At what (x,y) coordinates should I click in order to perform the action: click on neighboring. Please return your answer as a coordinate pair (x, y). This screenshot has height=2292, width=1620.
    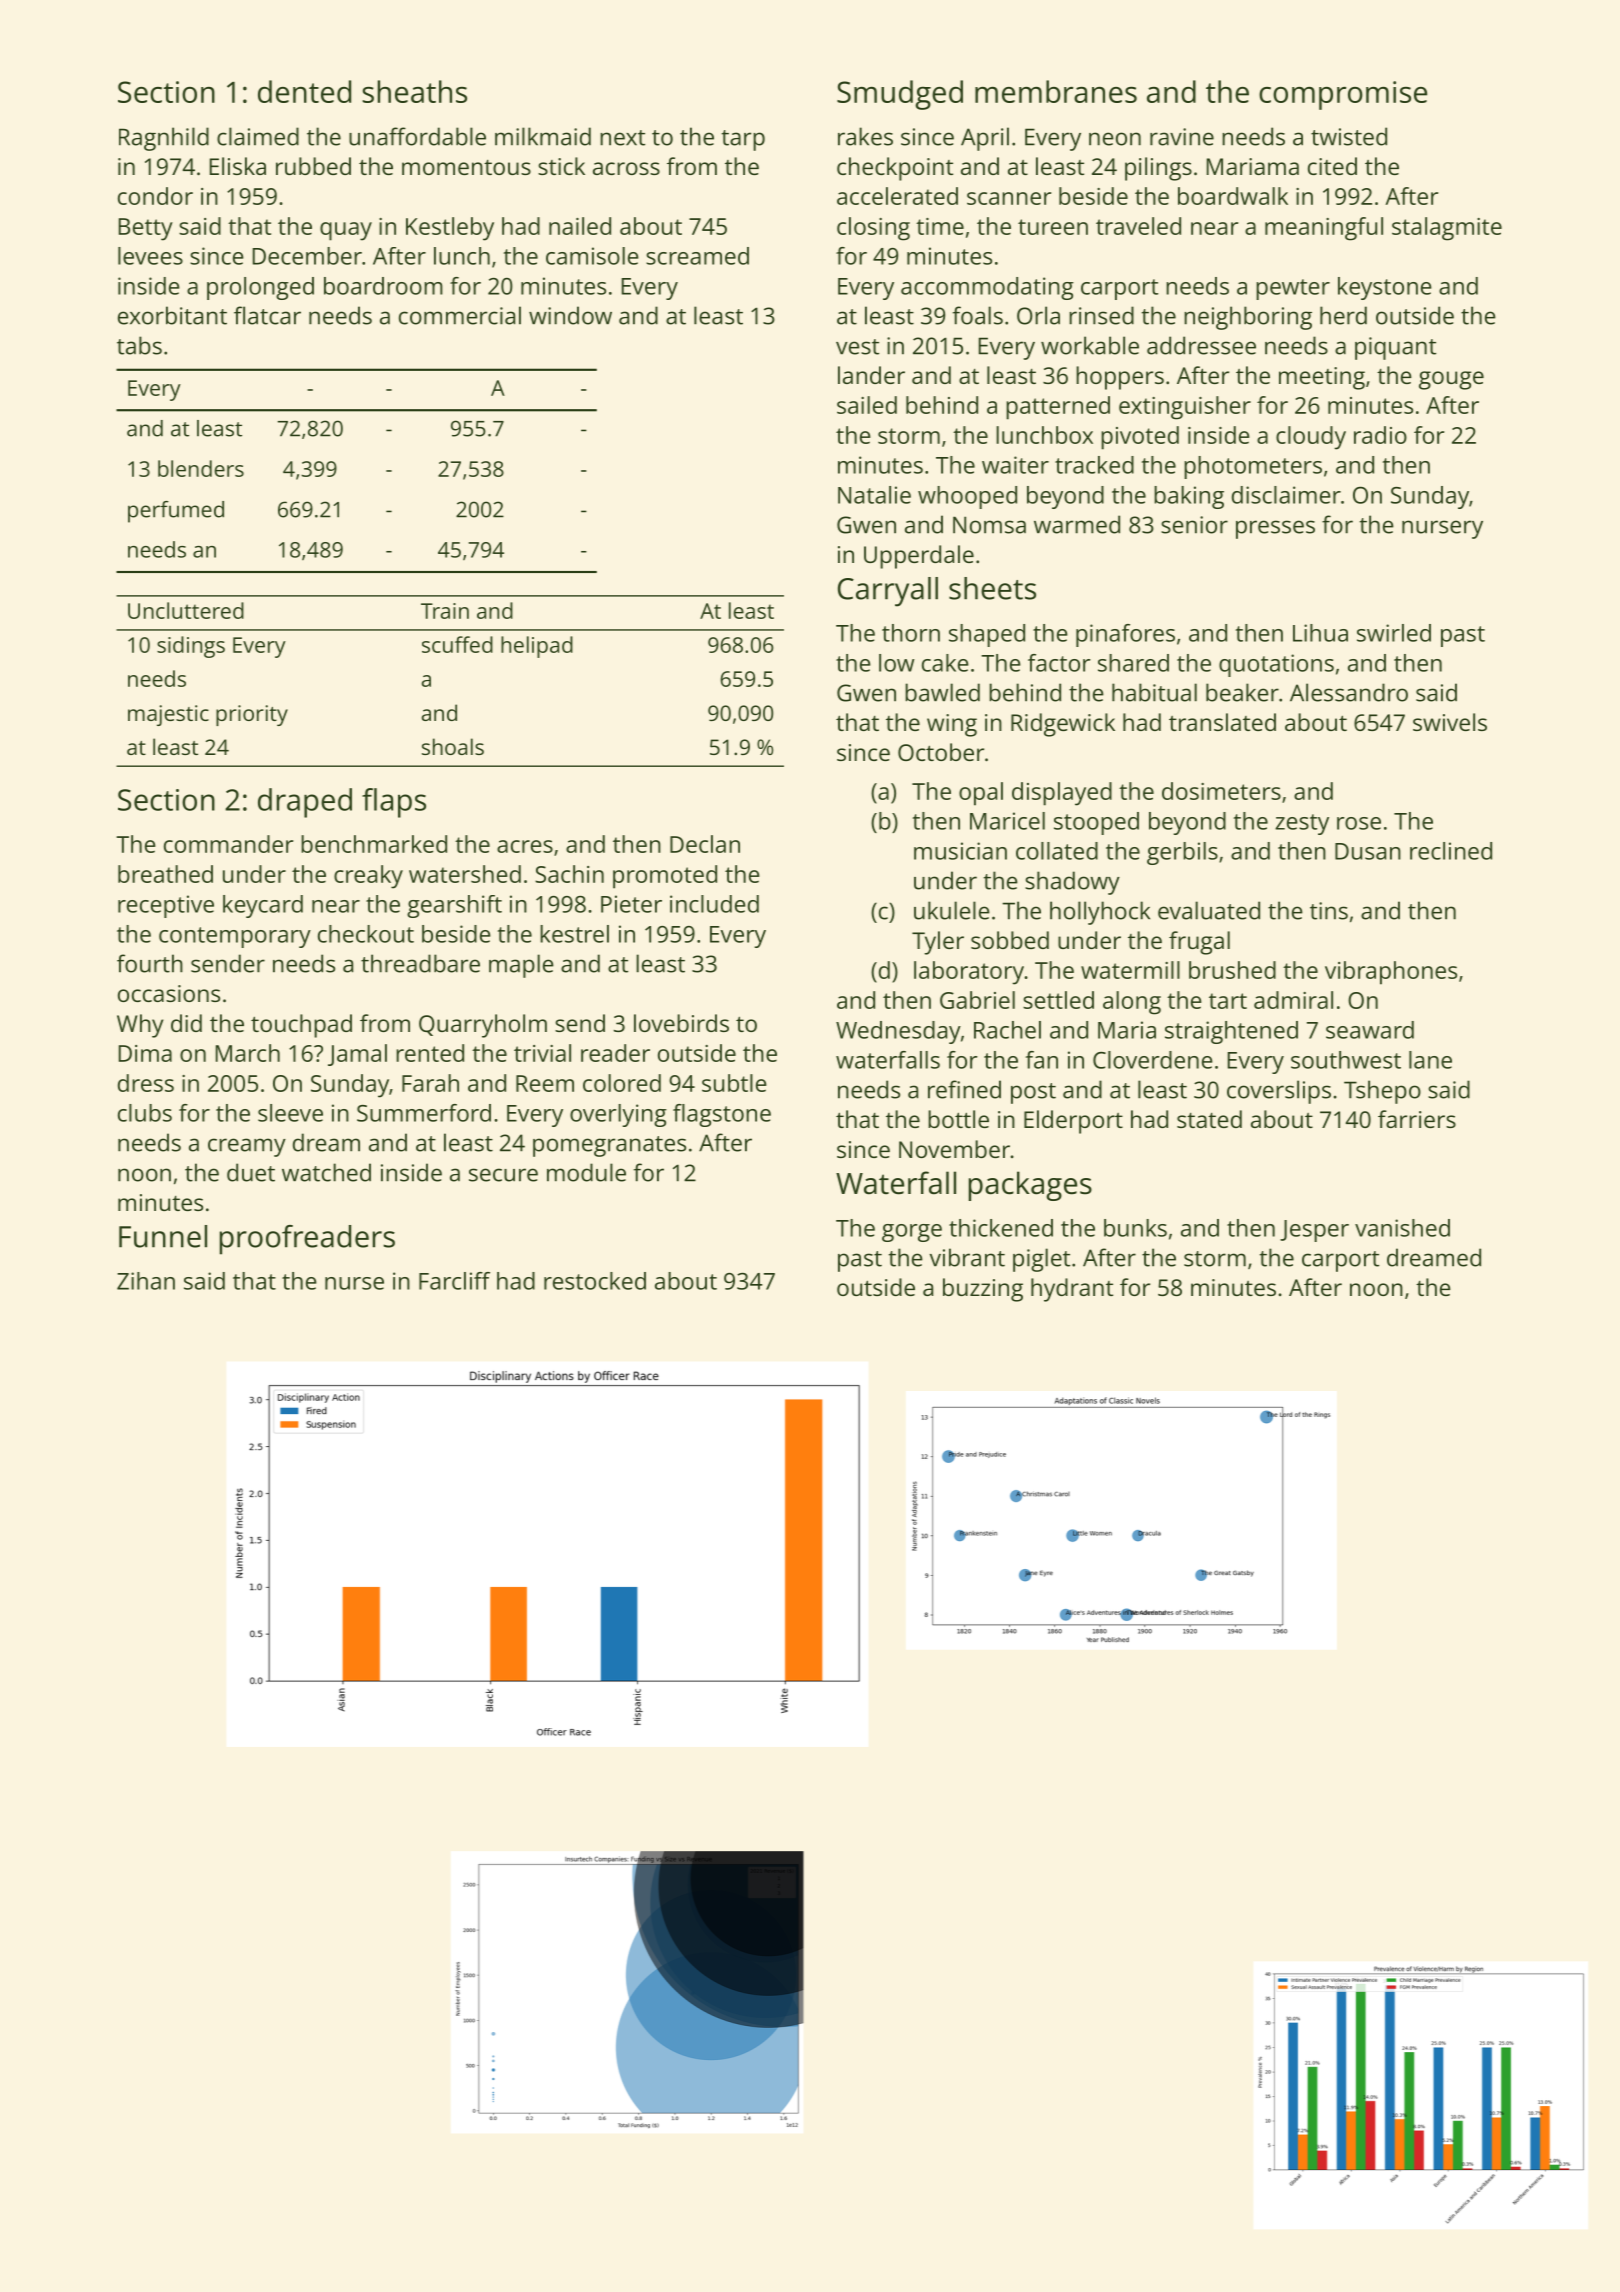
    Looking at the image, I should click on (1248, 318).
